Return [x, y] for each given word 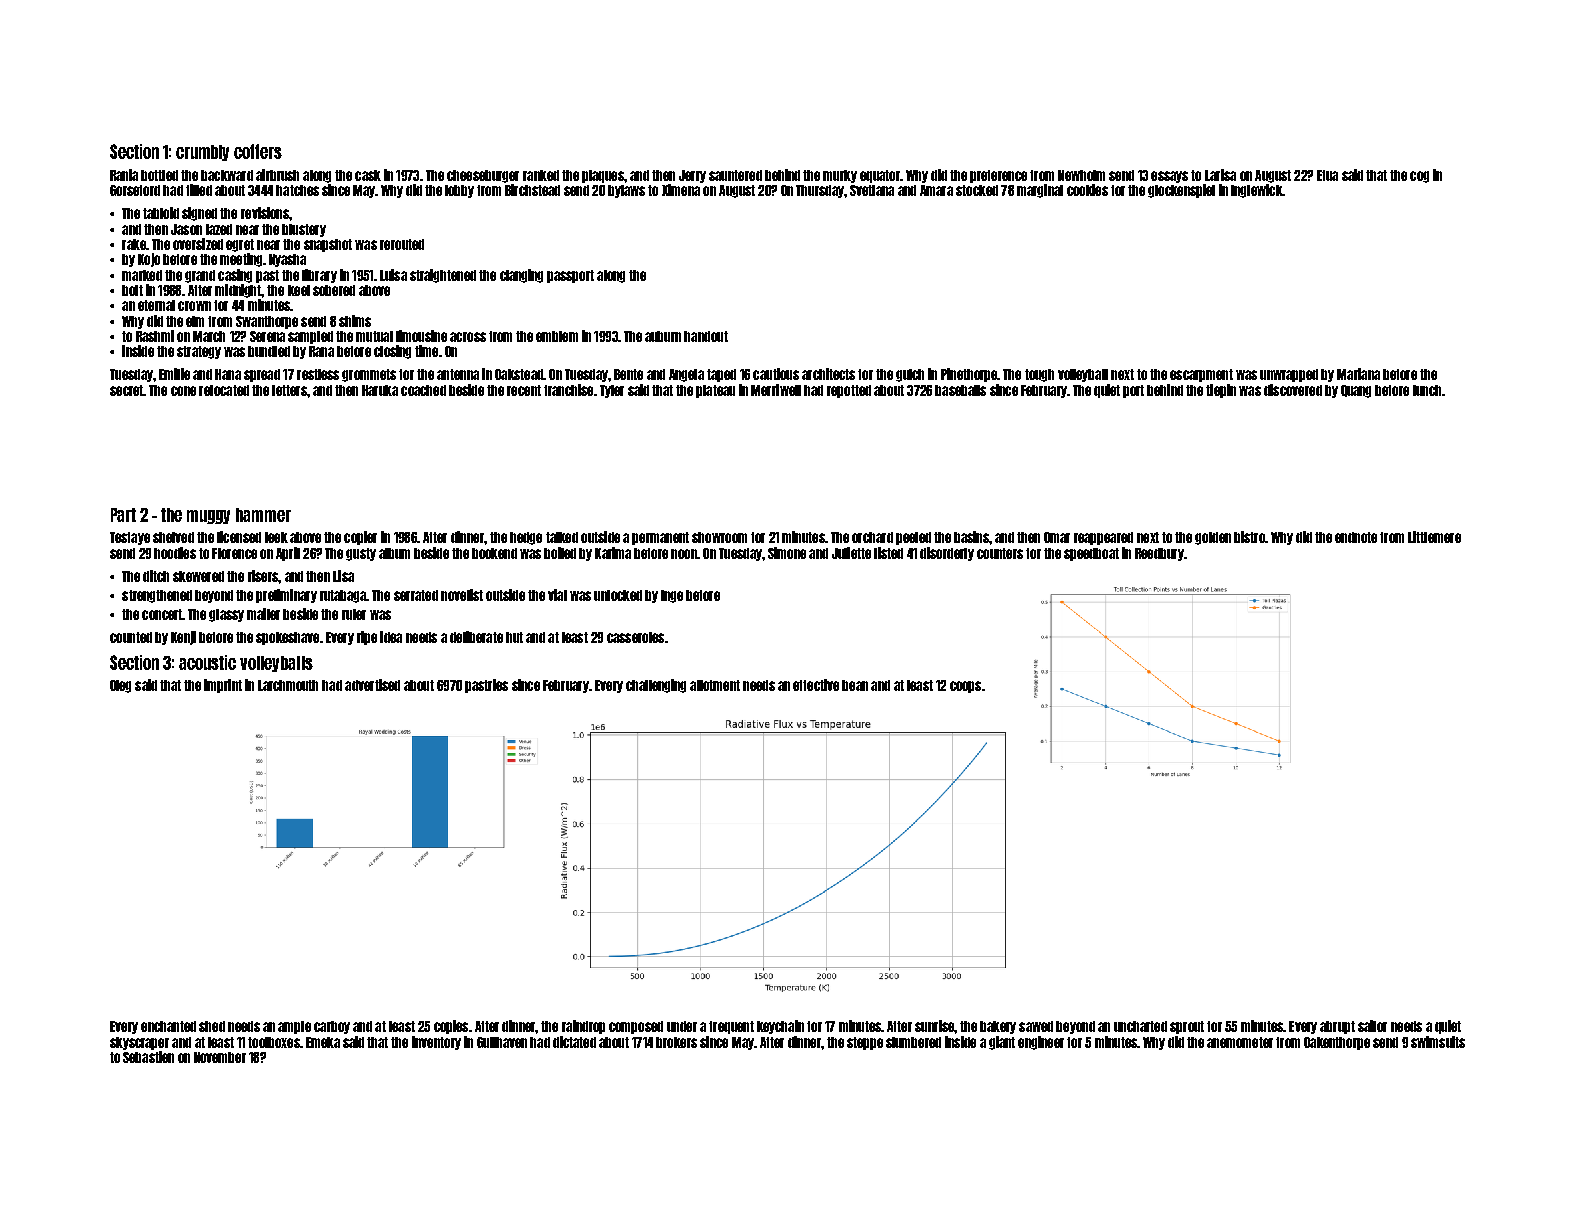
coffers [258, 151]
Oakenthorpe [1337, 1043]
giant [1002, 1043]
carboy [332, 1027]
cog [1419, 177]
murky [840, 176]
